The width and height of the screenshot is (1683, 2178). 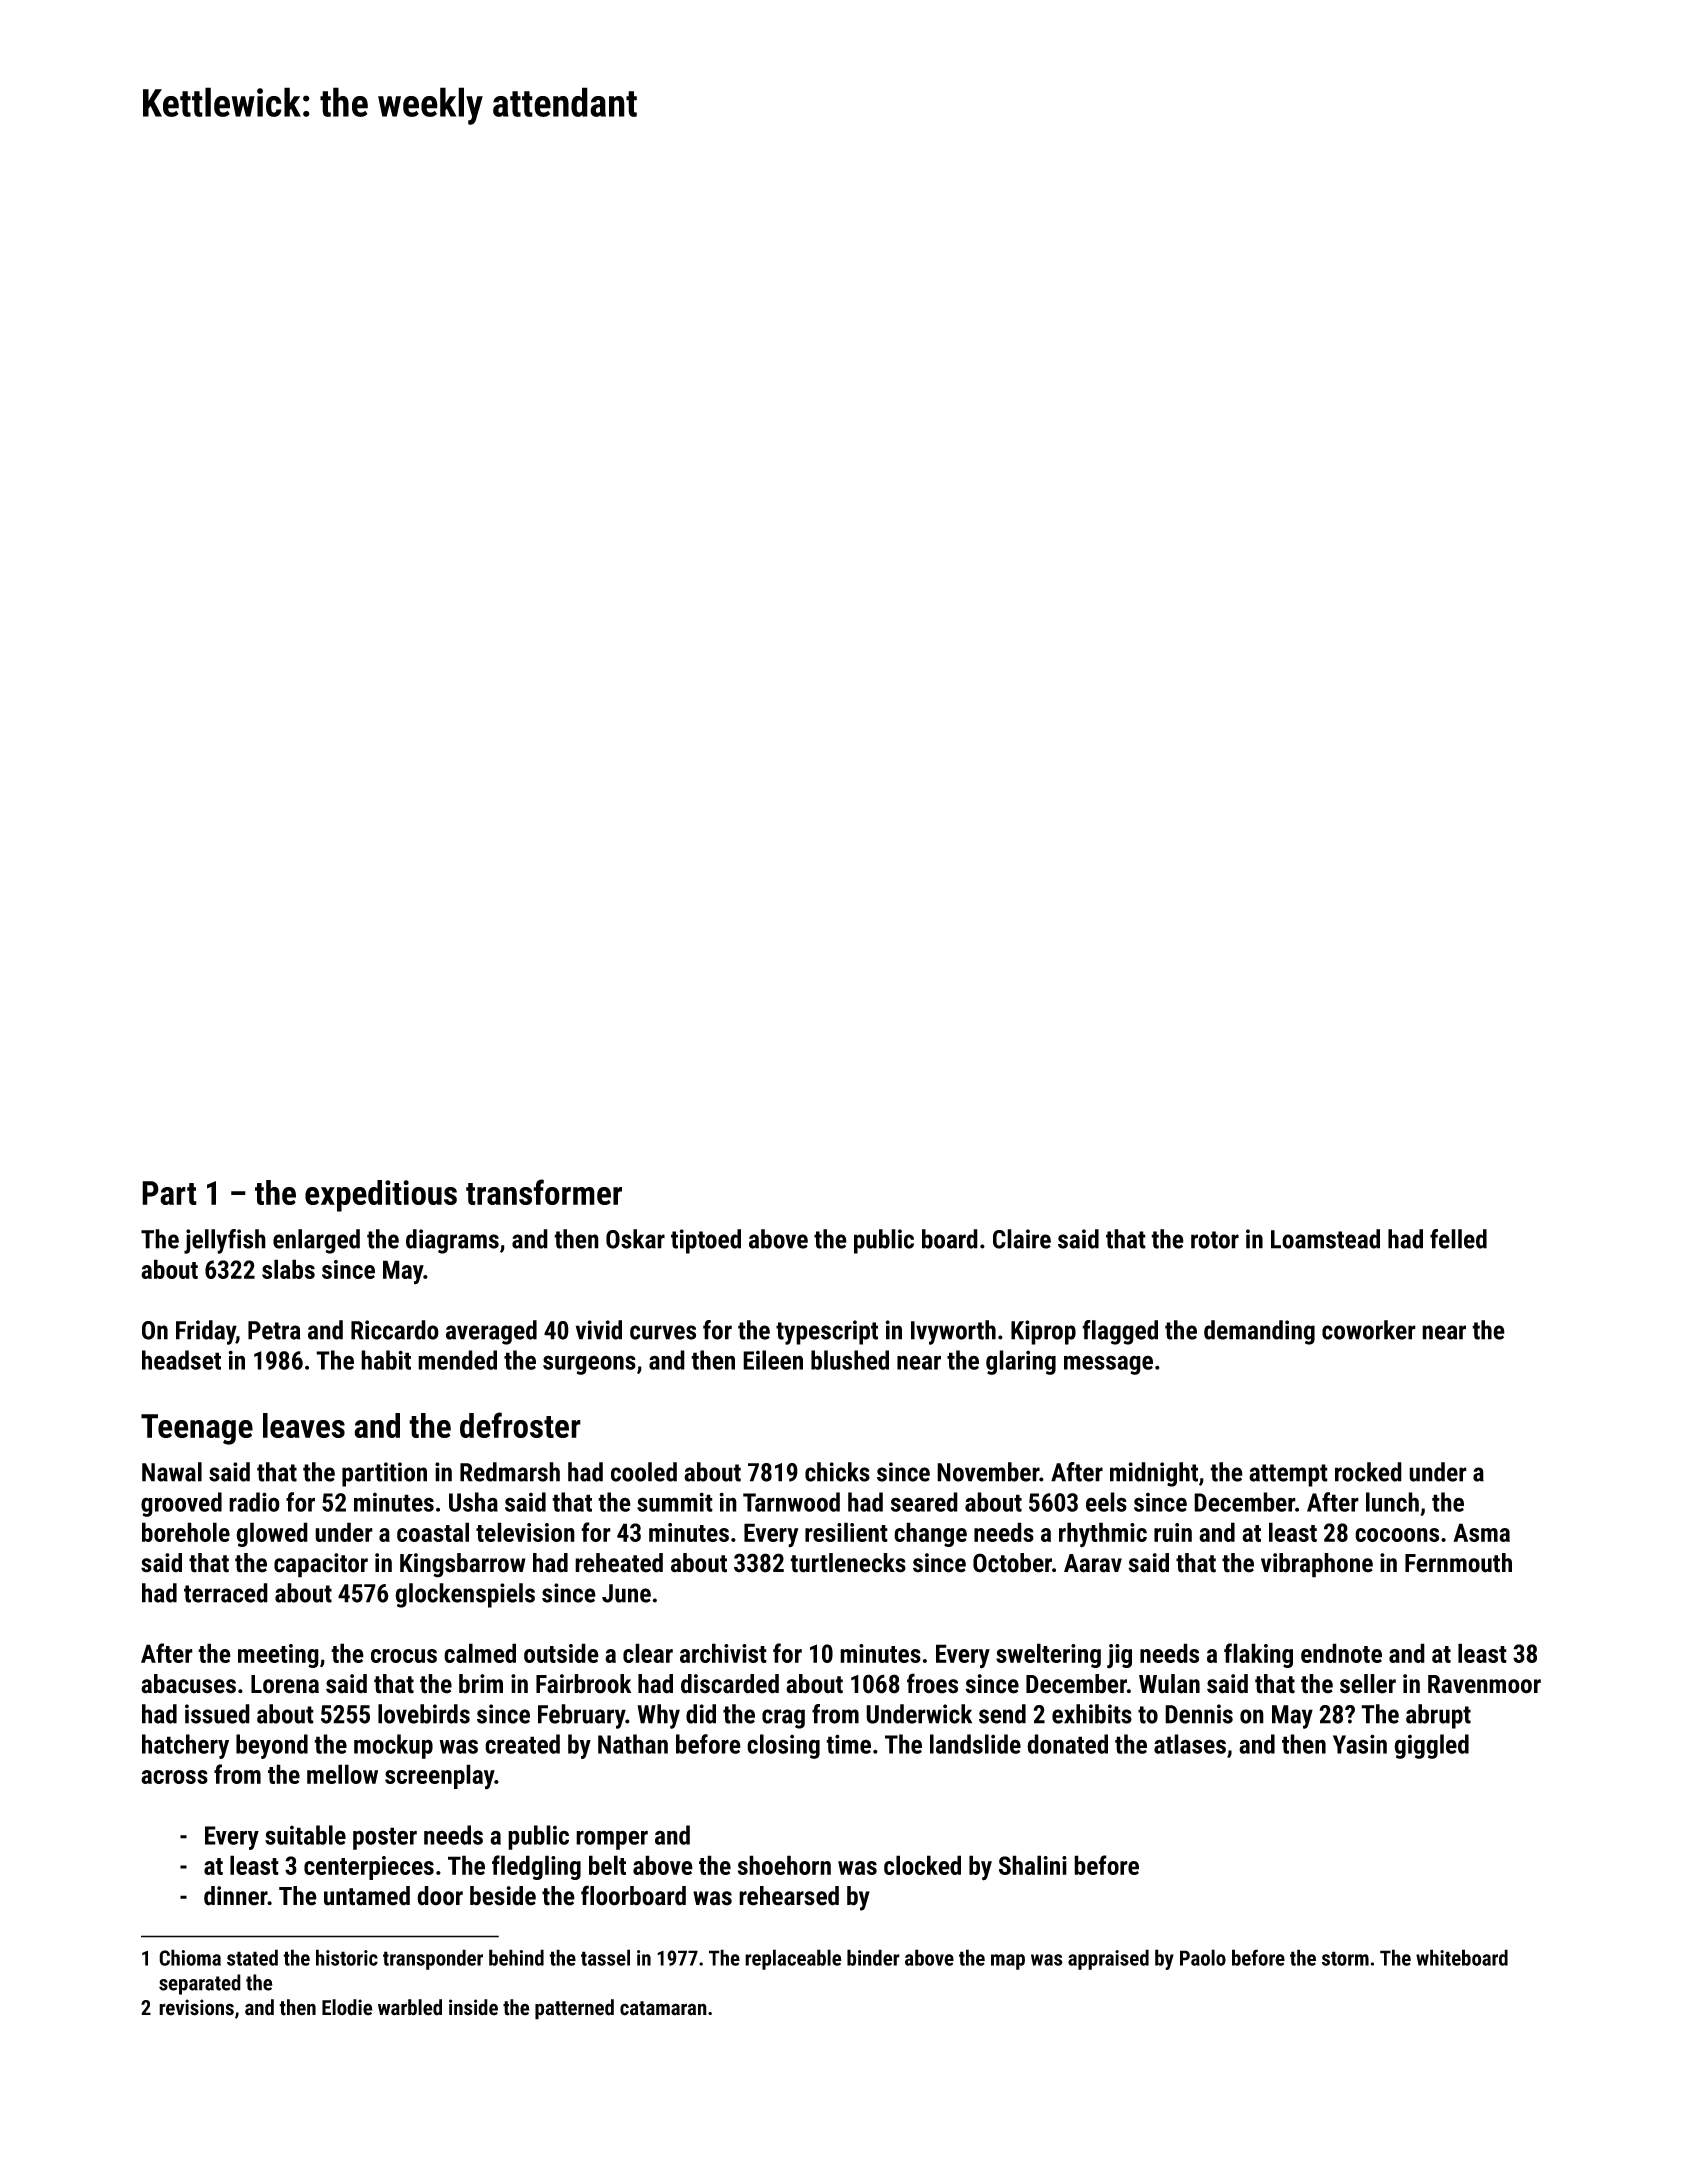 What do you see at coordinates (536, 1867) in the screenshot?
I see `fledgling` at bounding box center [536, 1867].
